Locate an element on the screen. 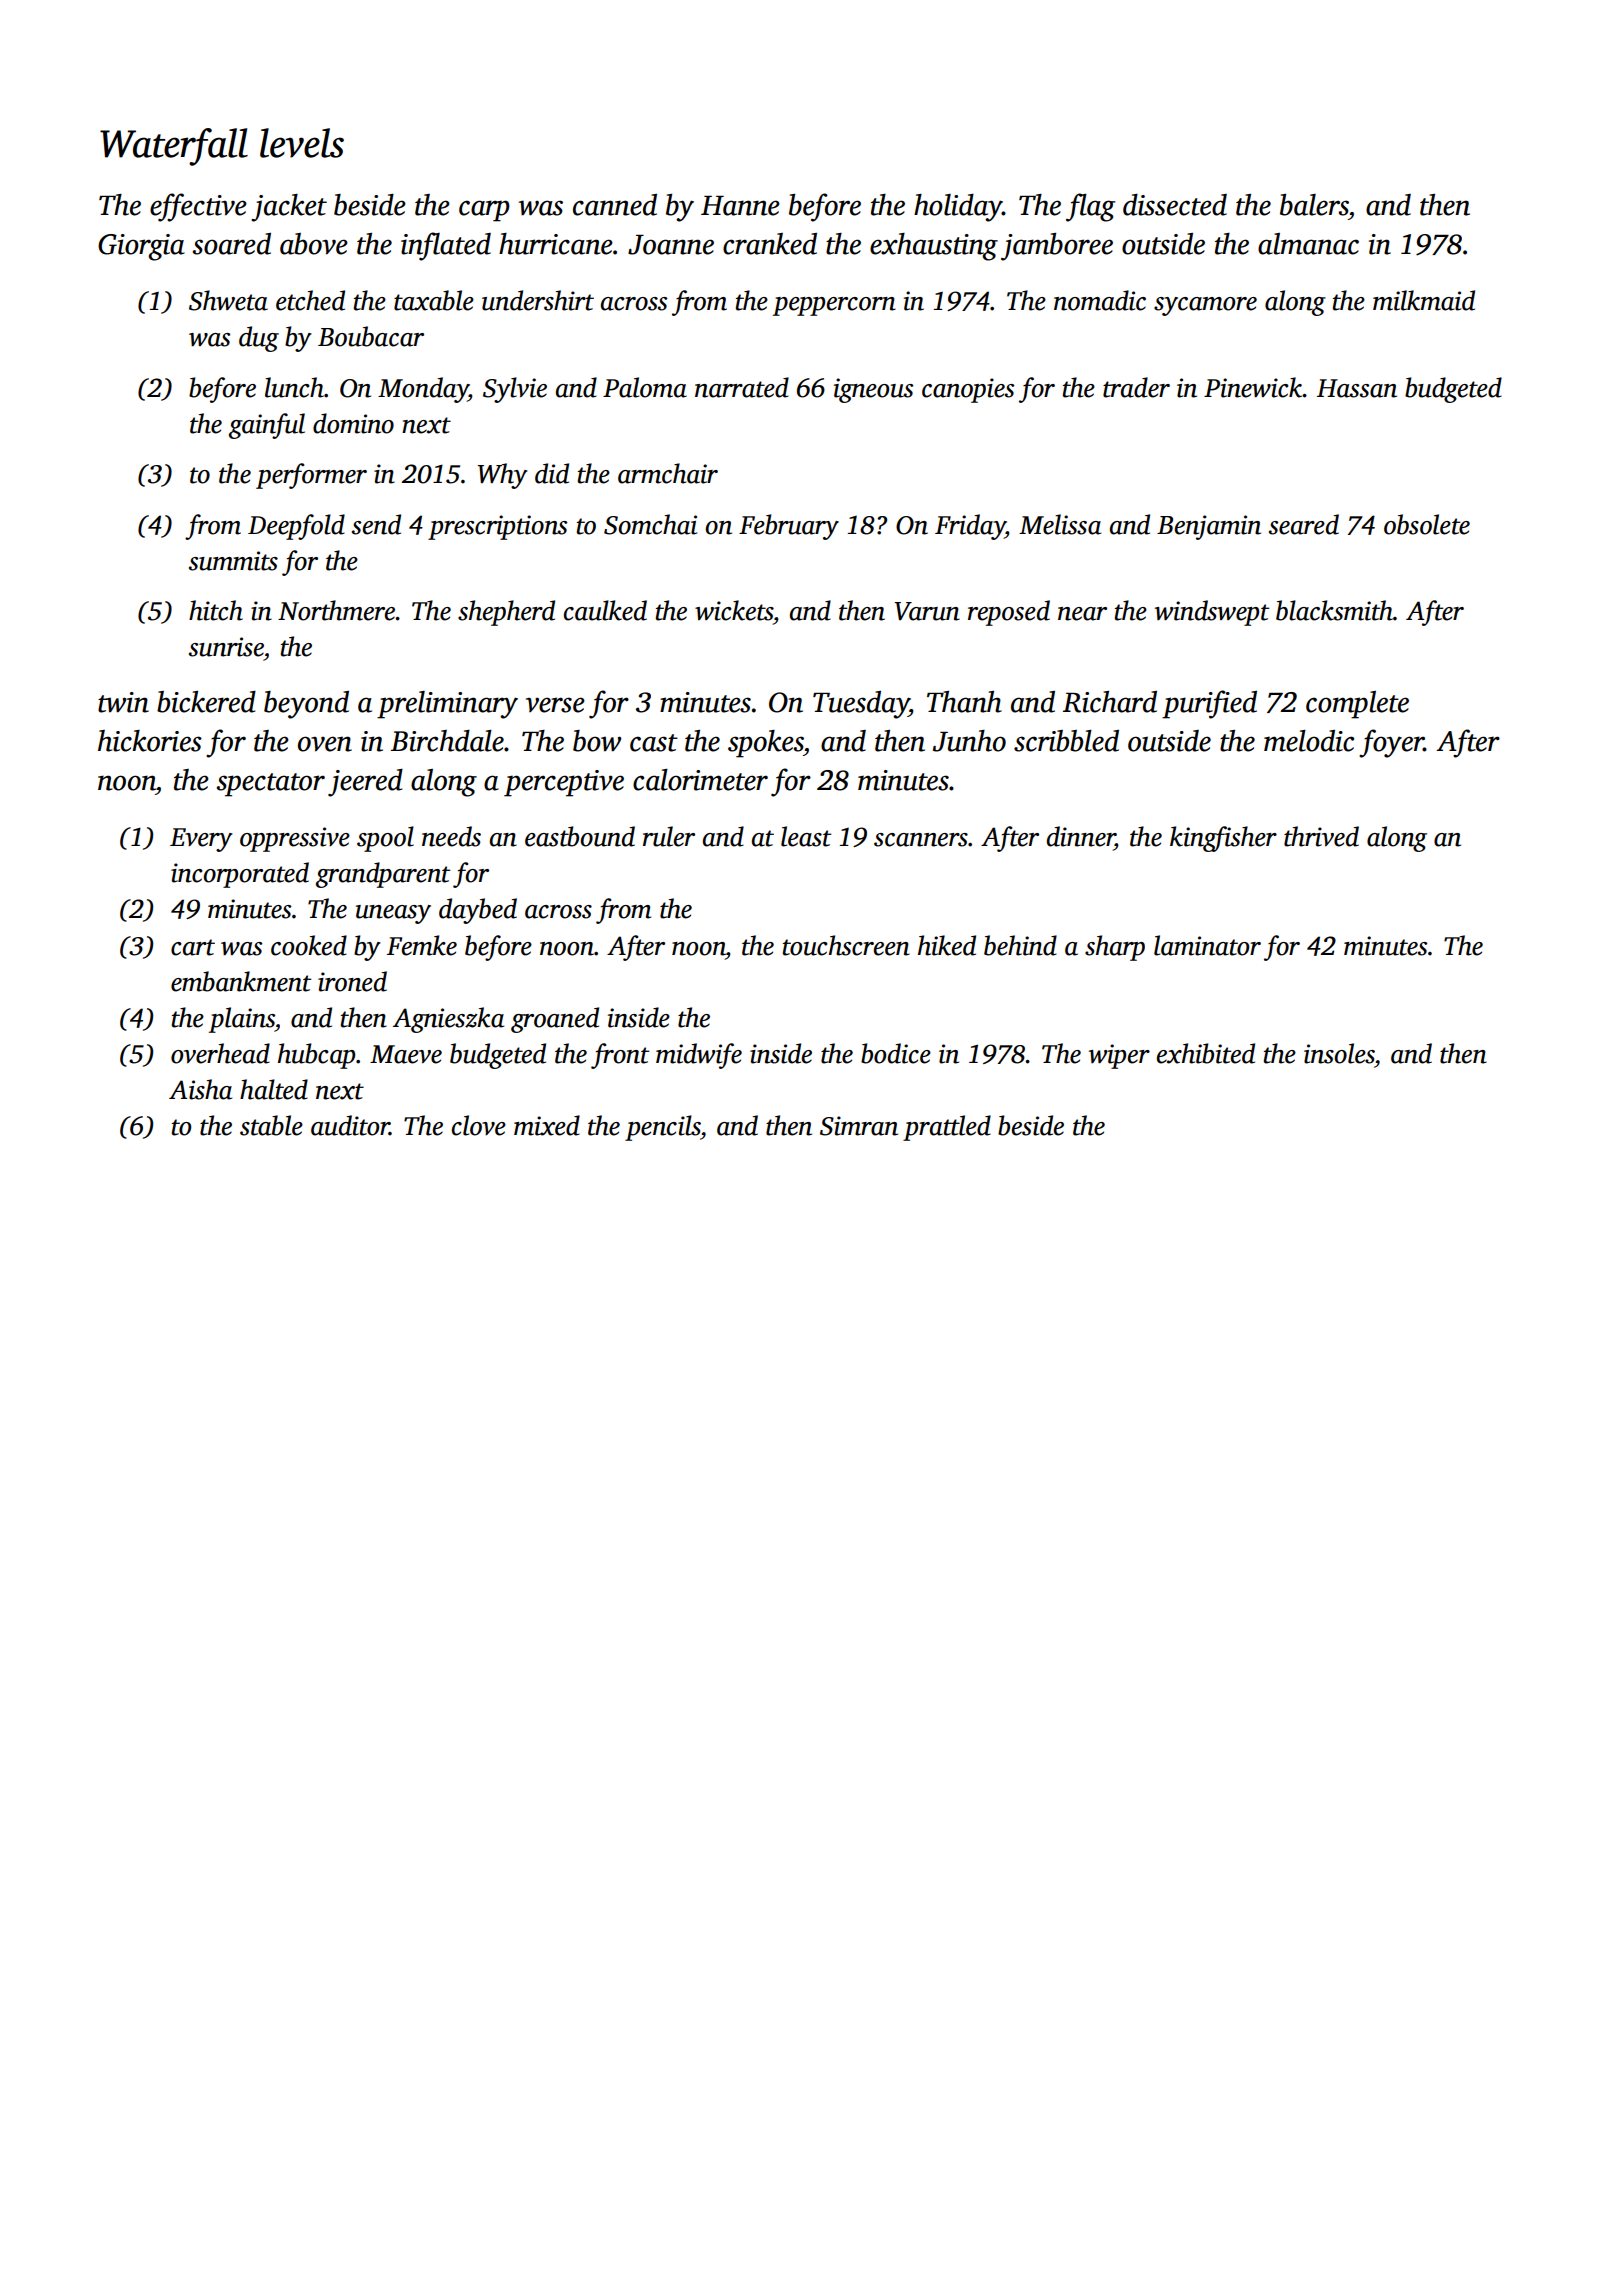 The height and width of the screenshot is (2292, 1620). complete is located at coordinates (1357, 705).
